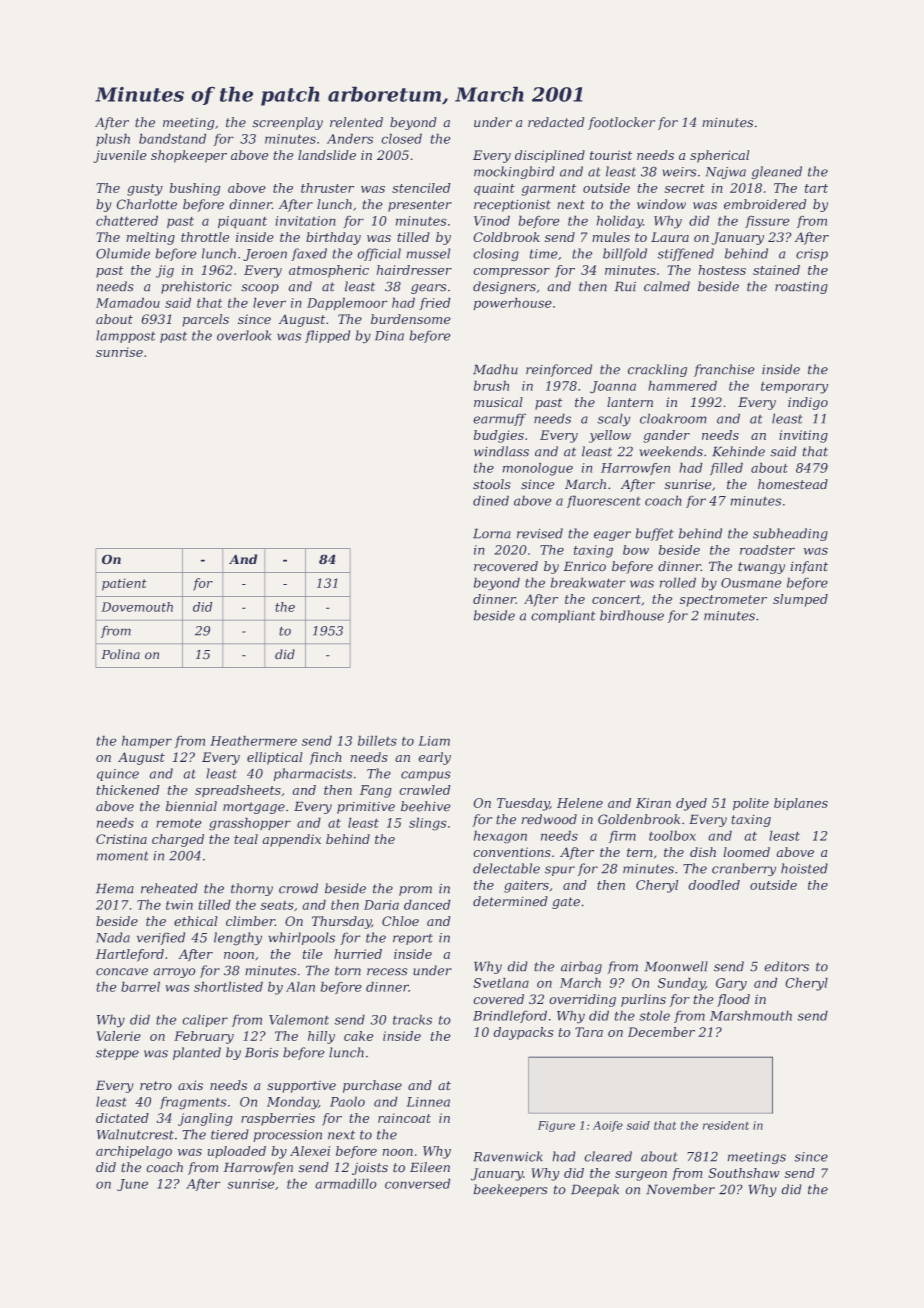 Image resolution: width=924 pixels, height=1308 pixels. Describe the element at coordinates (196, 287) in the screenshot. I see `prehistoric` at that location.
